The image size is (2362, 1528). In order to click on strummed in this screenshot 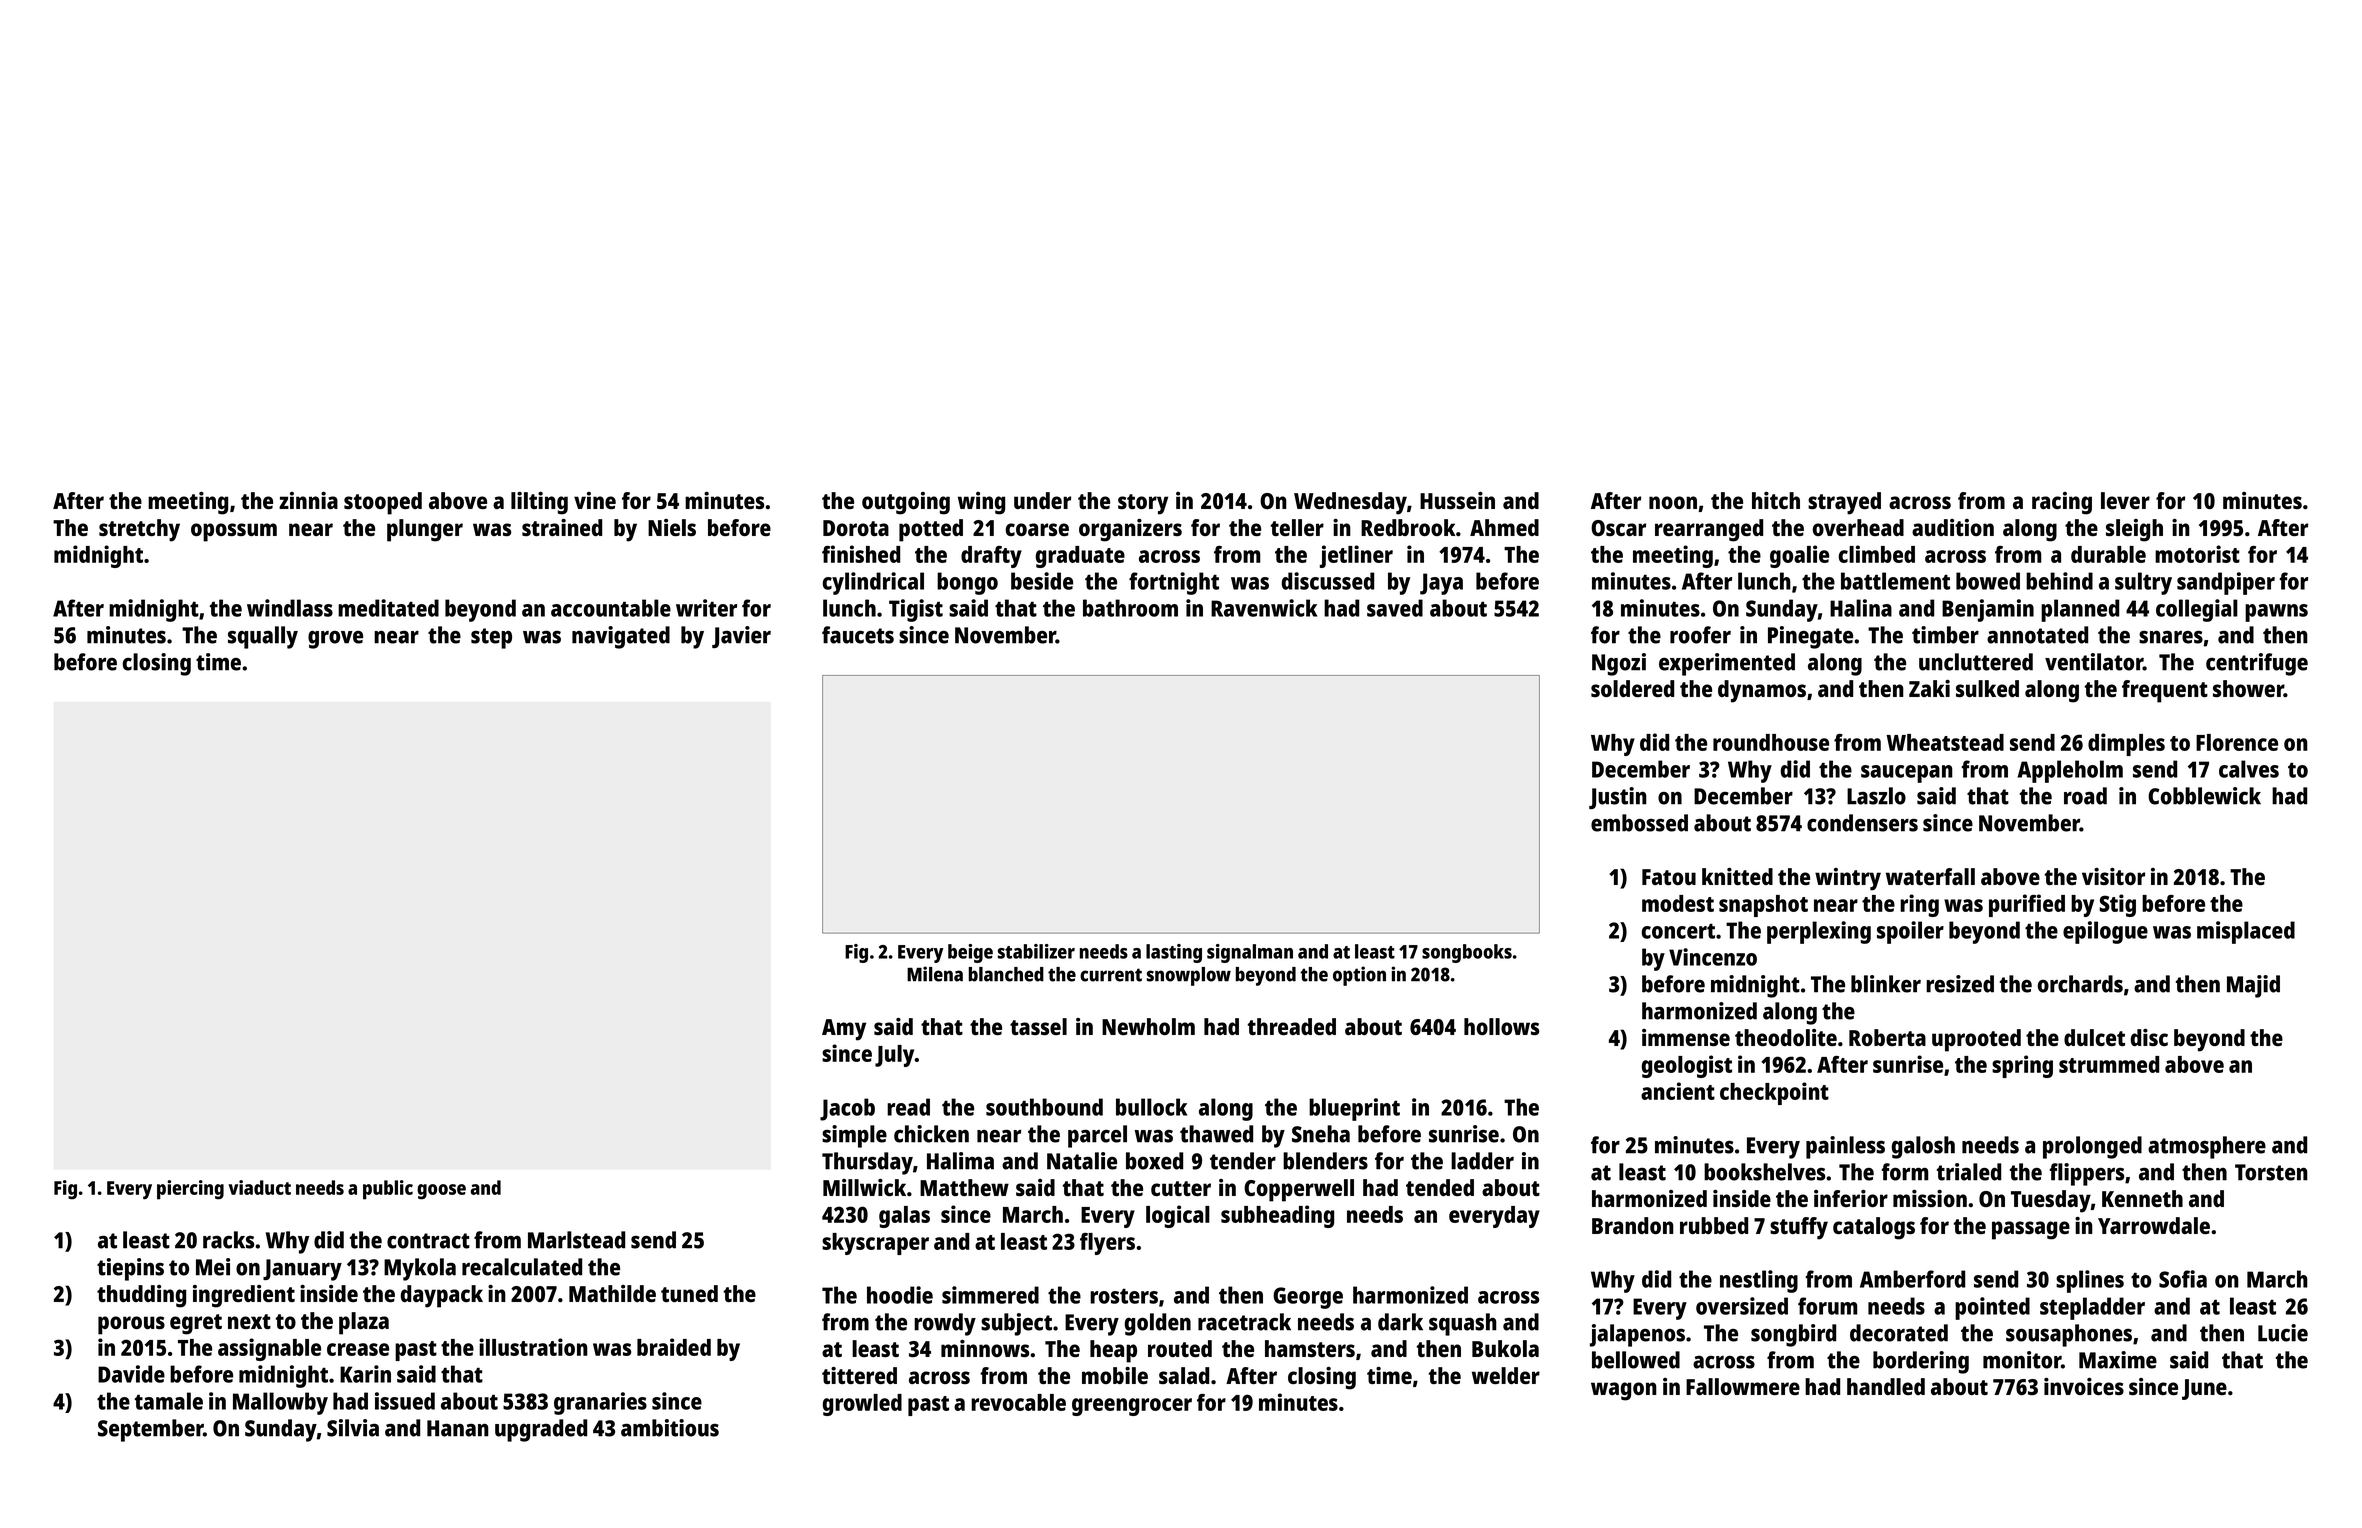, I will do `click(2109, 1064)`.
